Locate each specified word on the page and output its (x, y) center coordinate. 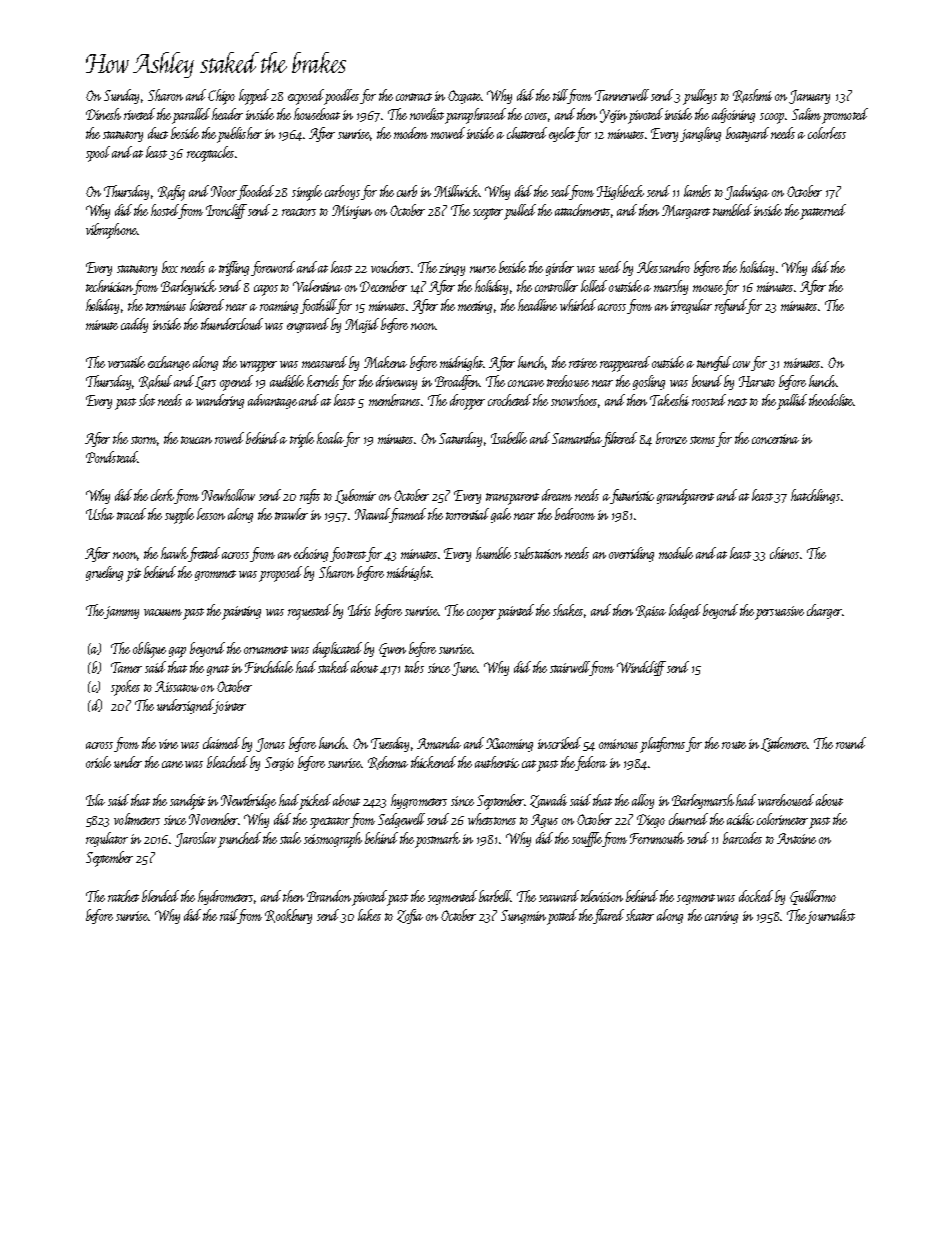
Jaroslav (195, 839)
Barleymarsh (703, 801)
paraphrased (475, 116)
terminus (166, 306)
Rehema (388, 763)
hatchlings (815, 496)
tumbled (732, 210)
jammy (122, 612)
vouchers (390, 267)
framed (408, 515)
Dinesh (103, 114)
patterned (823, 212)
